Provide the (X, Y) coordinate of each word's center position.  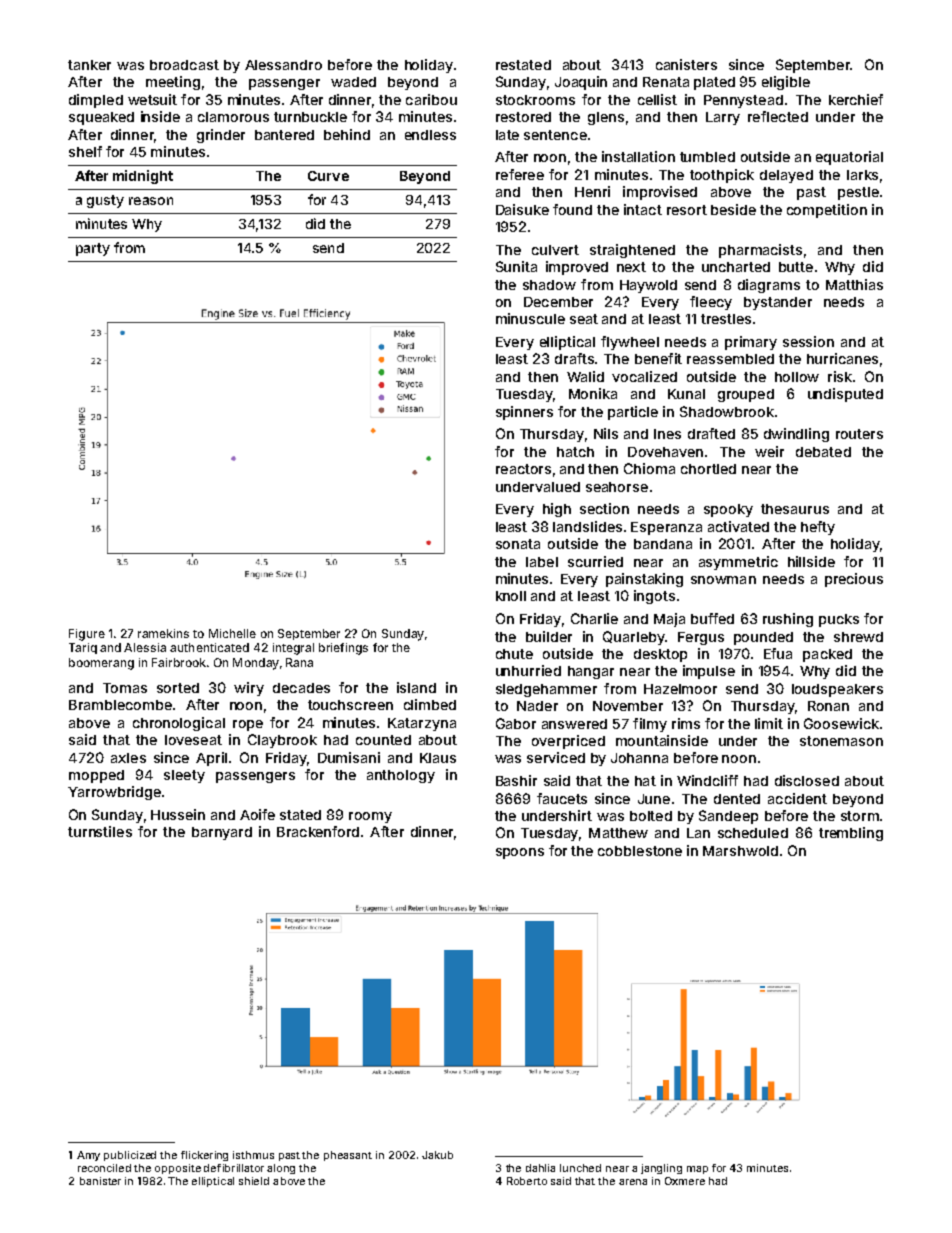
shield (254, 1181)
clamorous (233, 117)
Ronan (828, 706)
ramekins (163, 633)
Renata (666, 82)
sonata (518, 544)
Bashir (516, 780)
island (416, 687)
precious (854, 580)
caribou (431, 99)
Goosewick (841, 723)
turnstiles (100, 831)
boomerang (101, 664)
